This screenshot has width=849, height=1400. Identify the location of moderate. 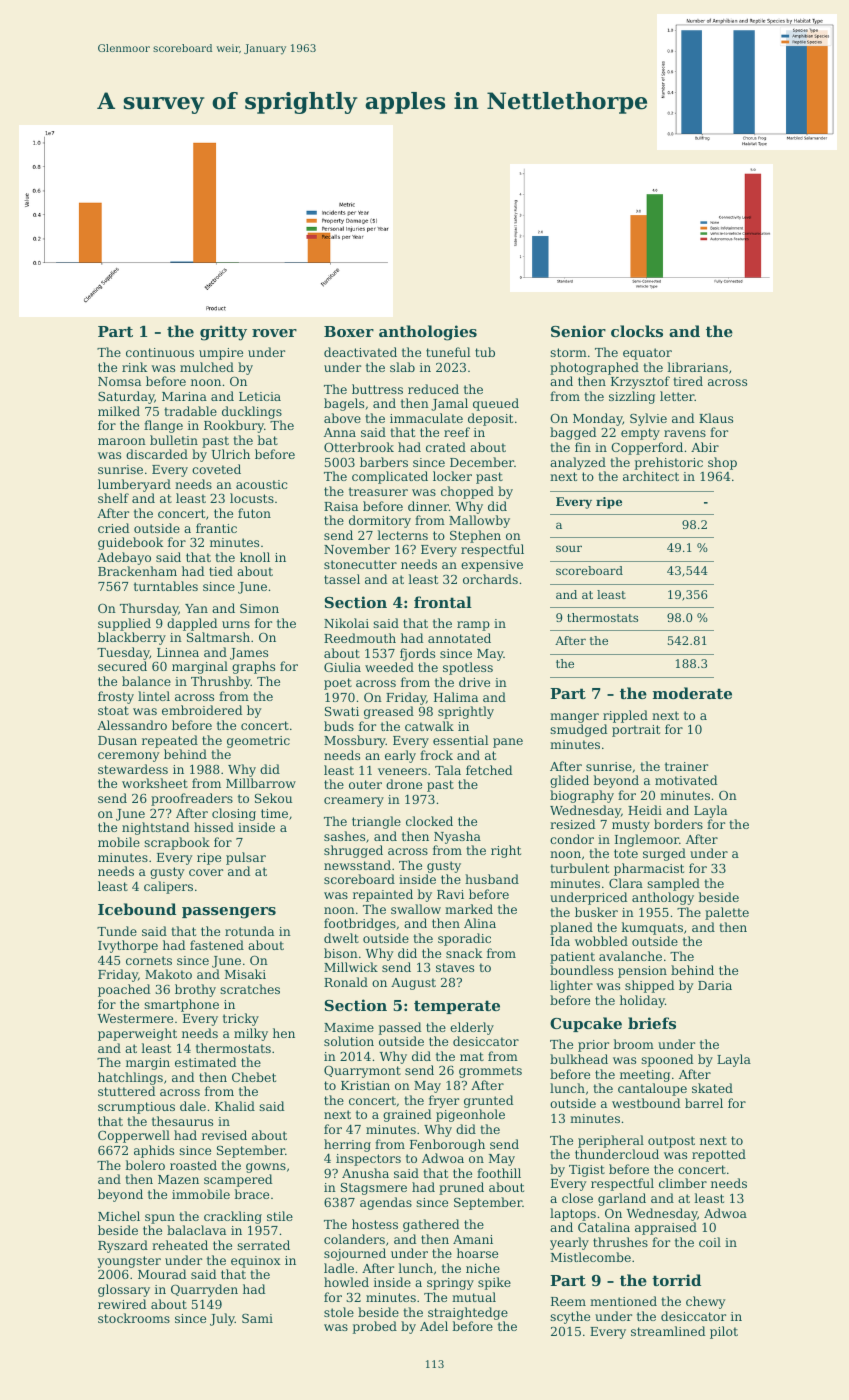
(692, 693).
